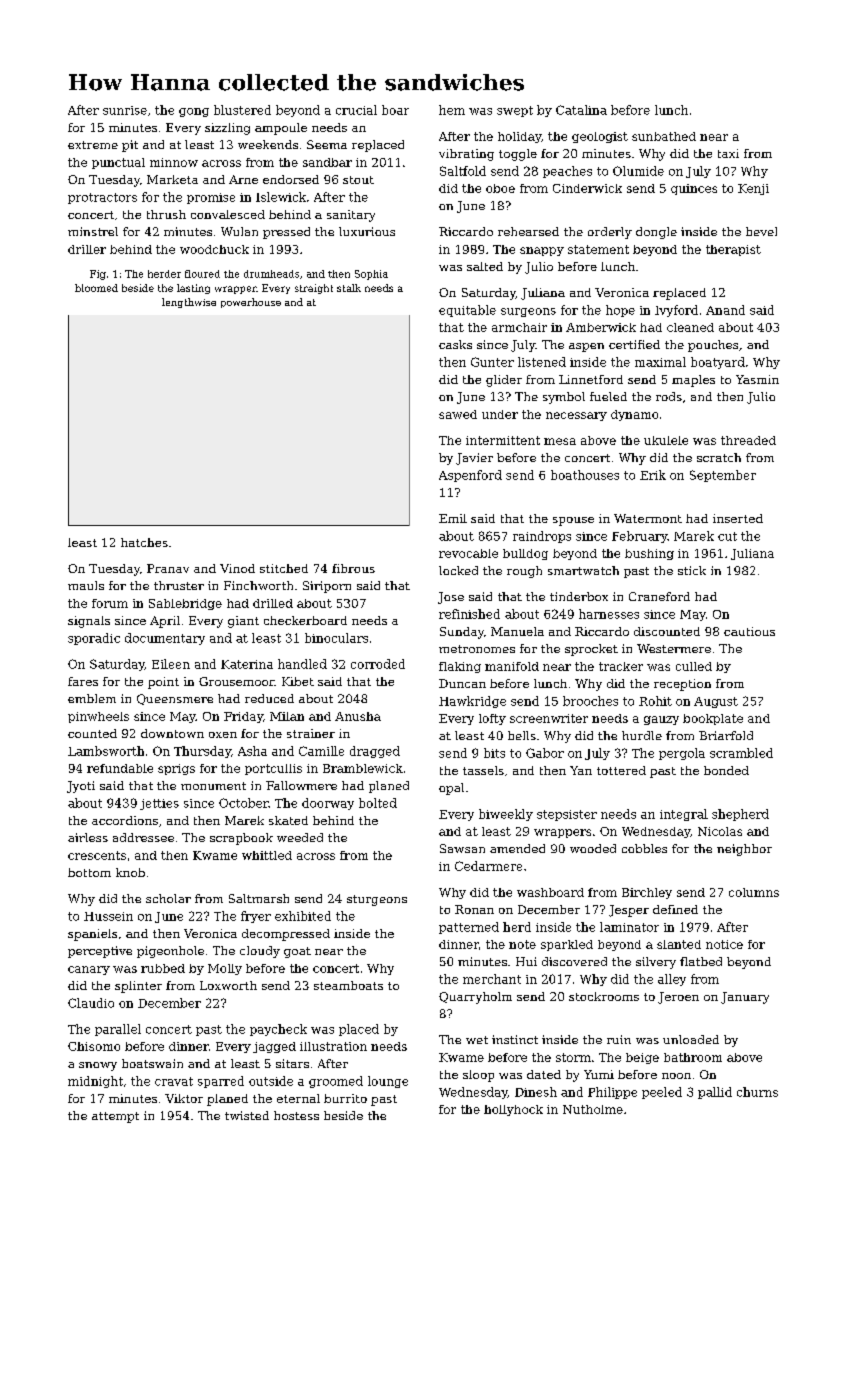  What do you see at coordinates (377, 900) in the screenshot?
I see `sturgeons` at bounding box center [377, 900].
